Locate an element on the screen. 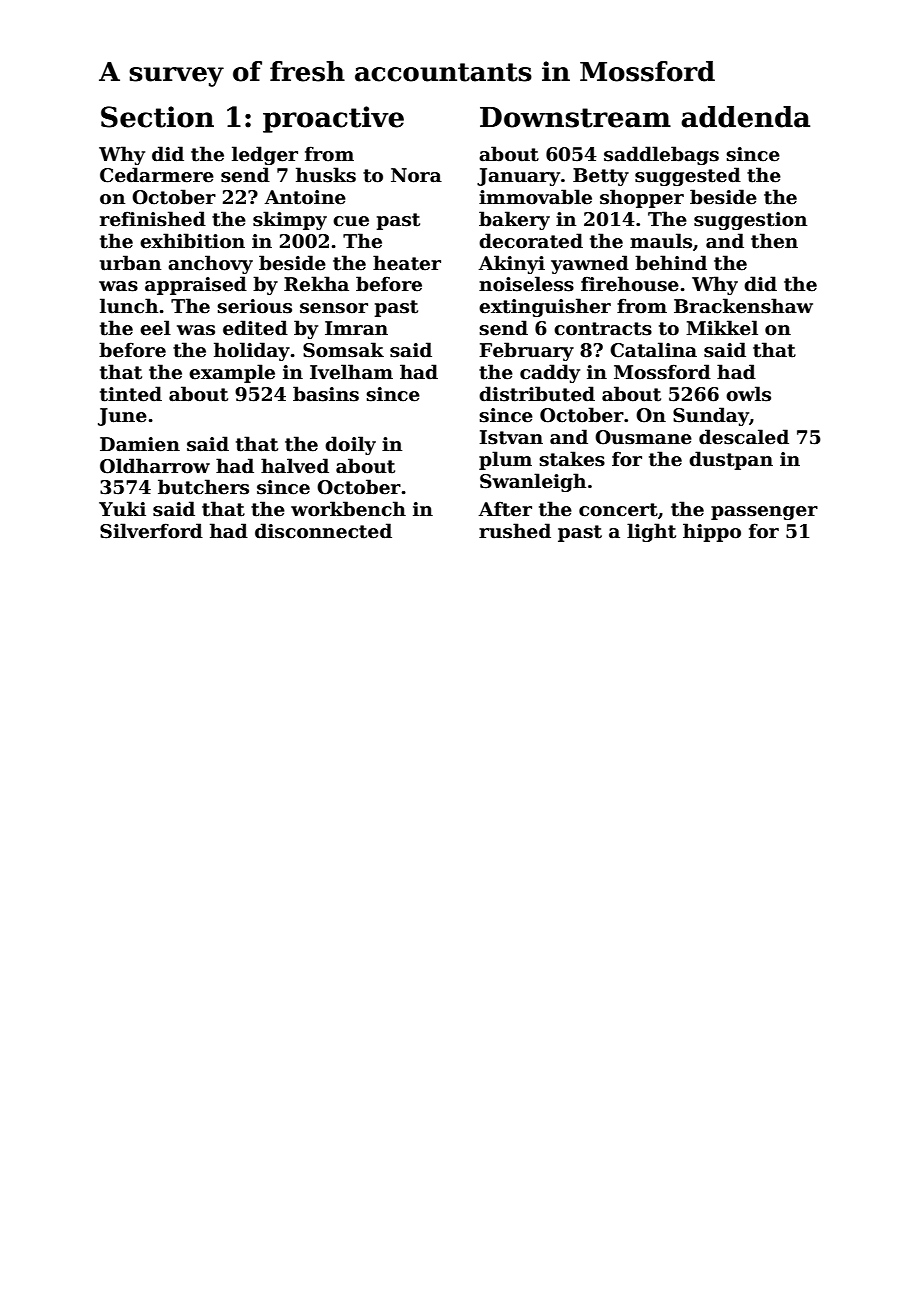 The height and width of the screenshot is (1308, 924). owls is located at coordinates (748, 394).
